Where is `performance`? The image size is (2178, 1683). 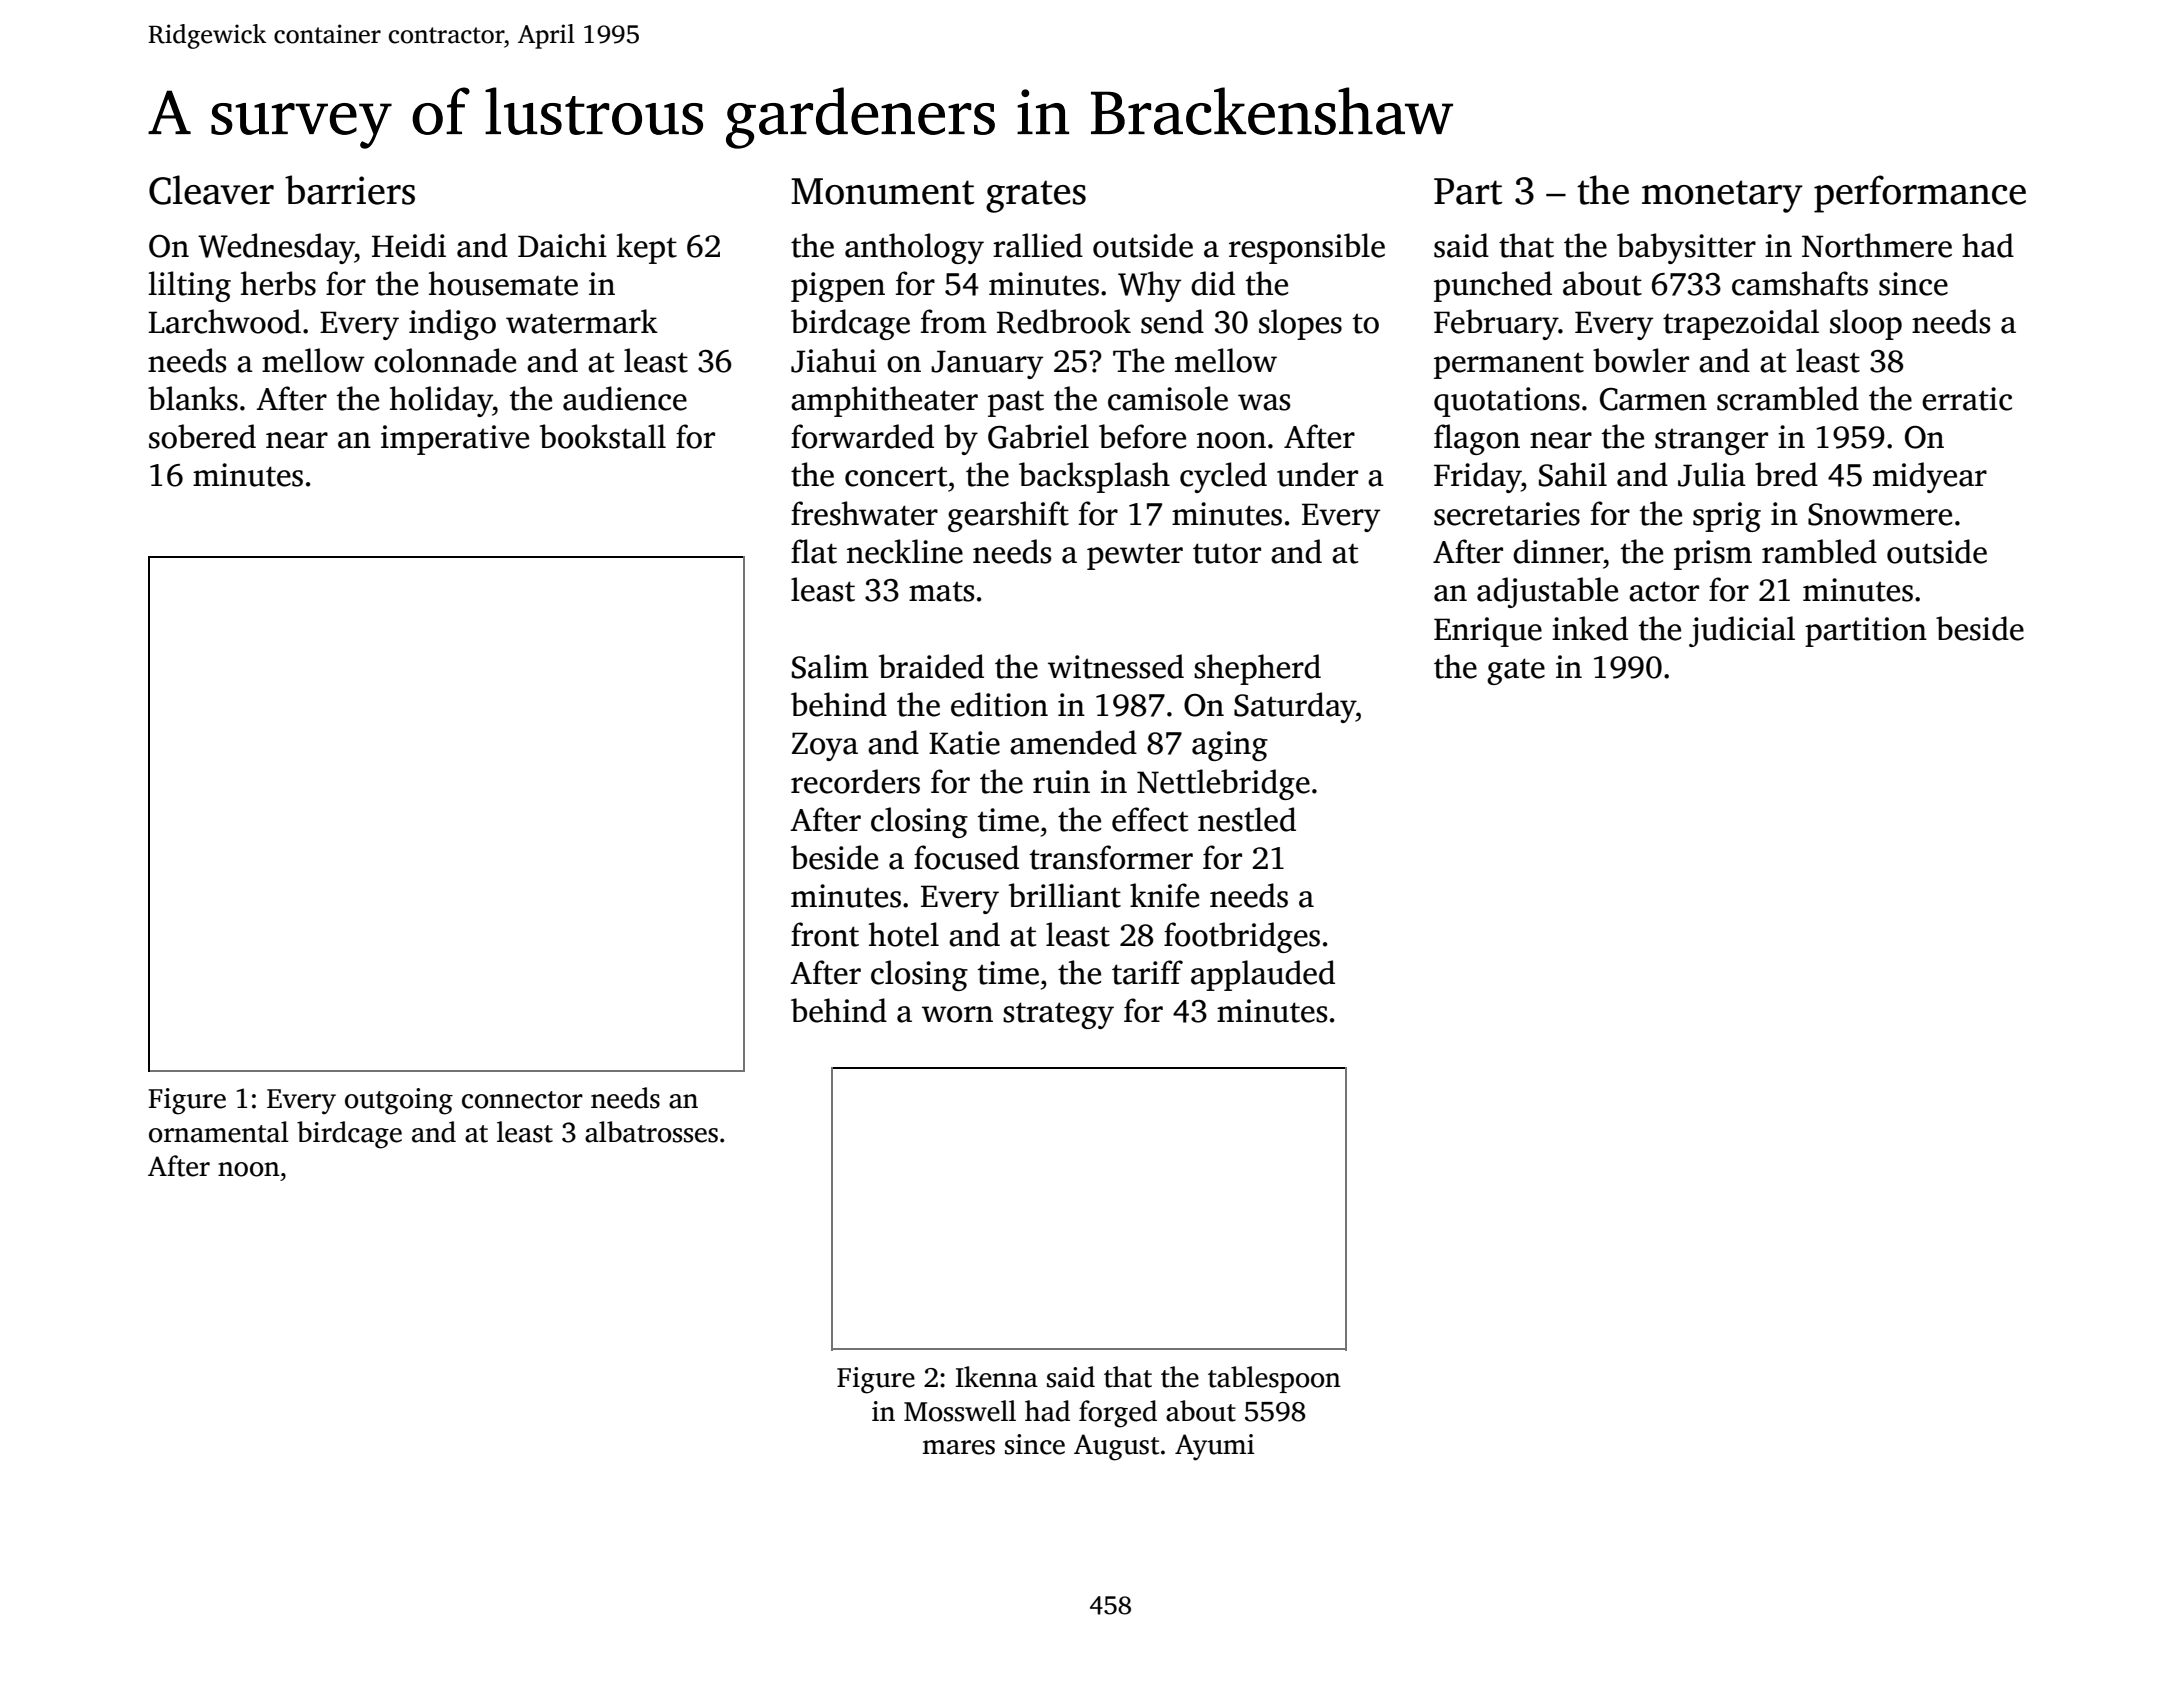 performance is located at coordinates (1920, 194).
